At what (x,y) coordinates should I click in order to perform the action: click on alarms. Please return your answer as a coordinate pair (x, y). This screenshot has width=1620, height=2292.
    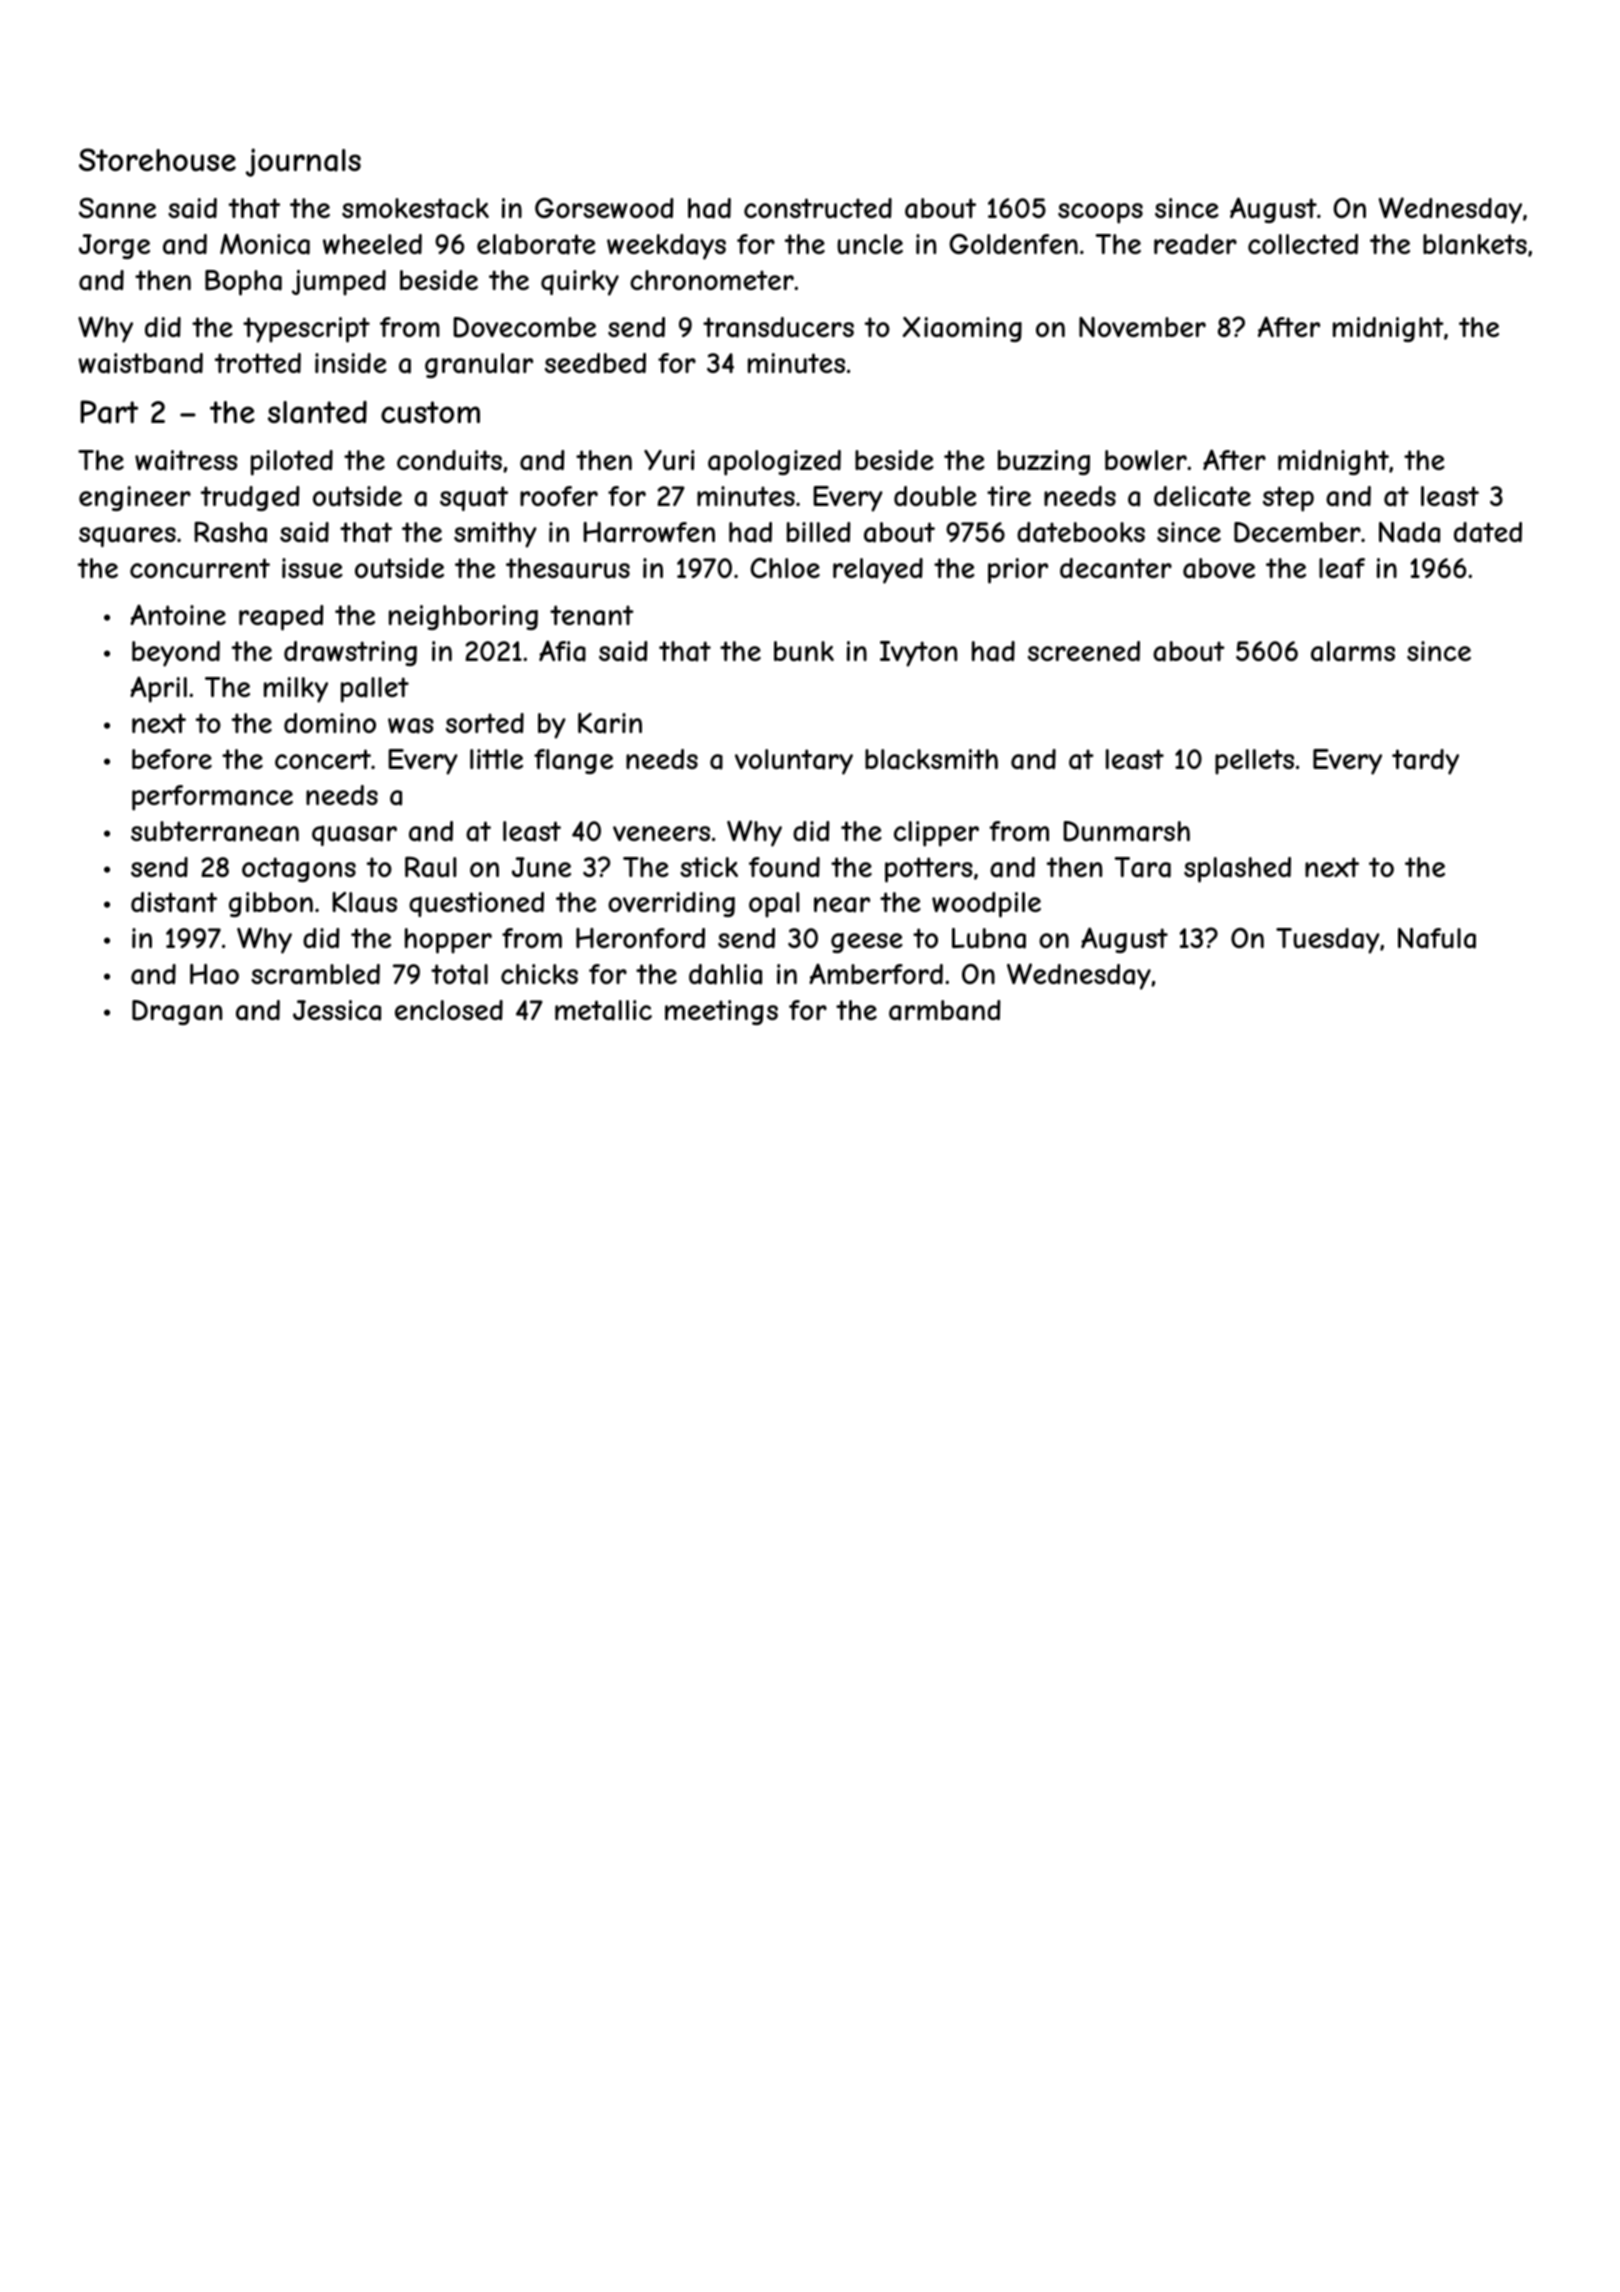
    Looking at the image, I should click on (1353, 651).
